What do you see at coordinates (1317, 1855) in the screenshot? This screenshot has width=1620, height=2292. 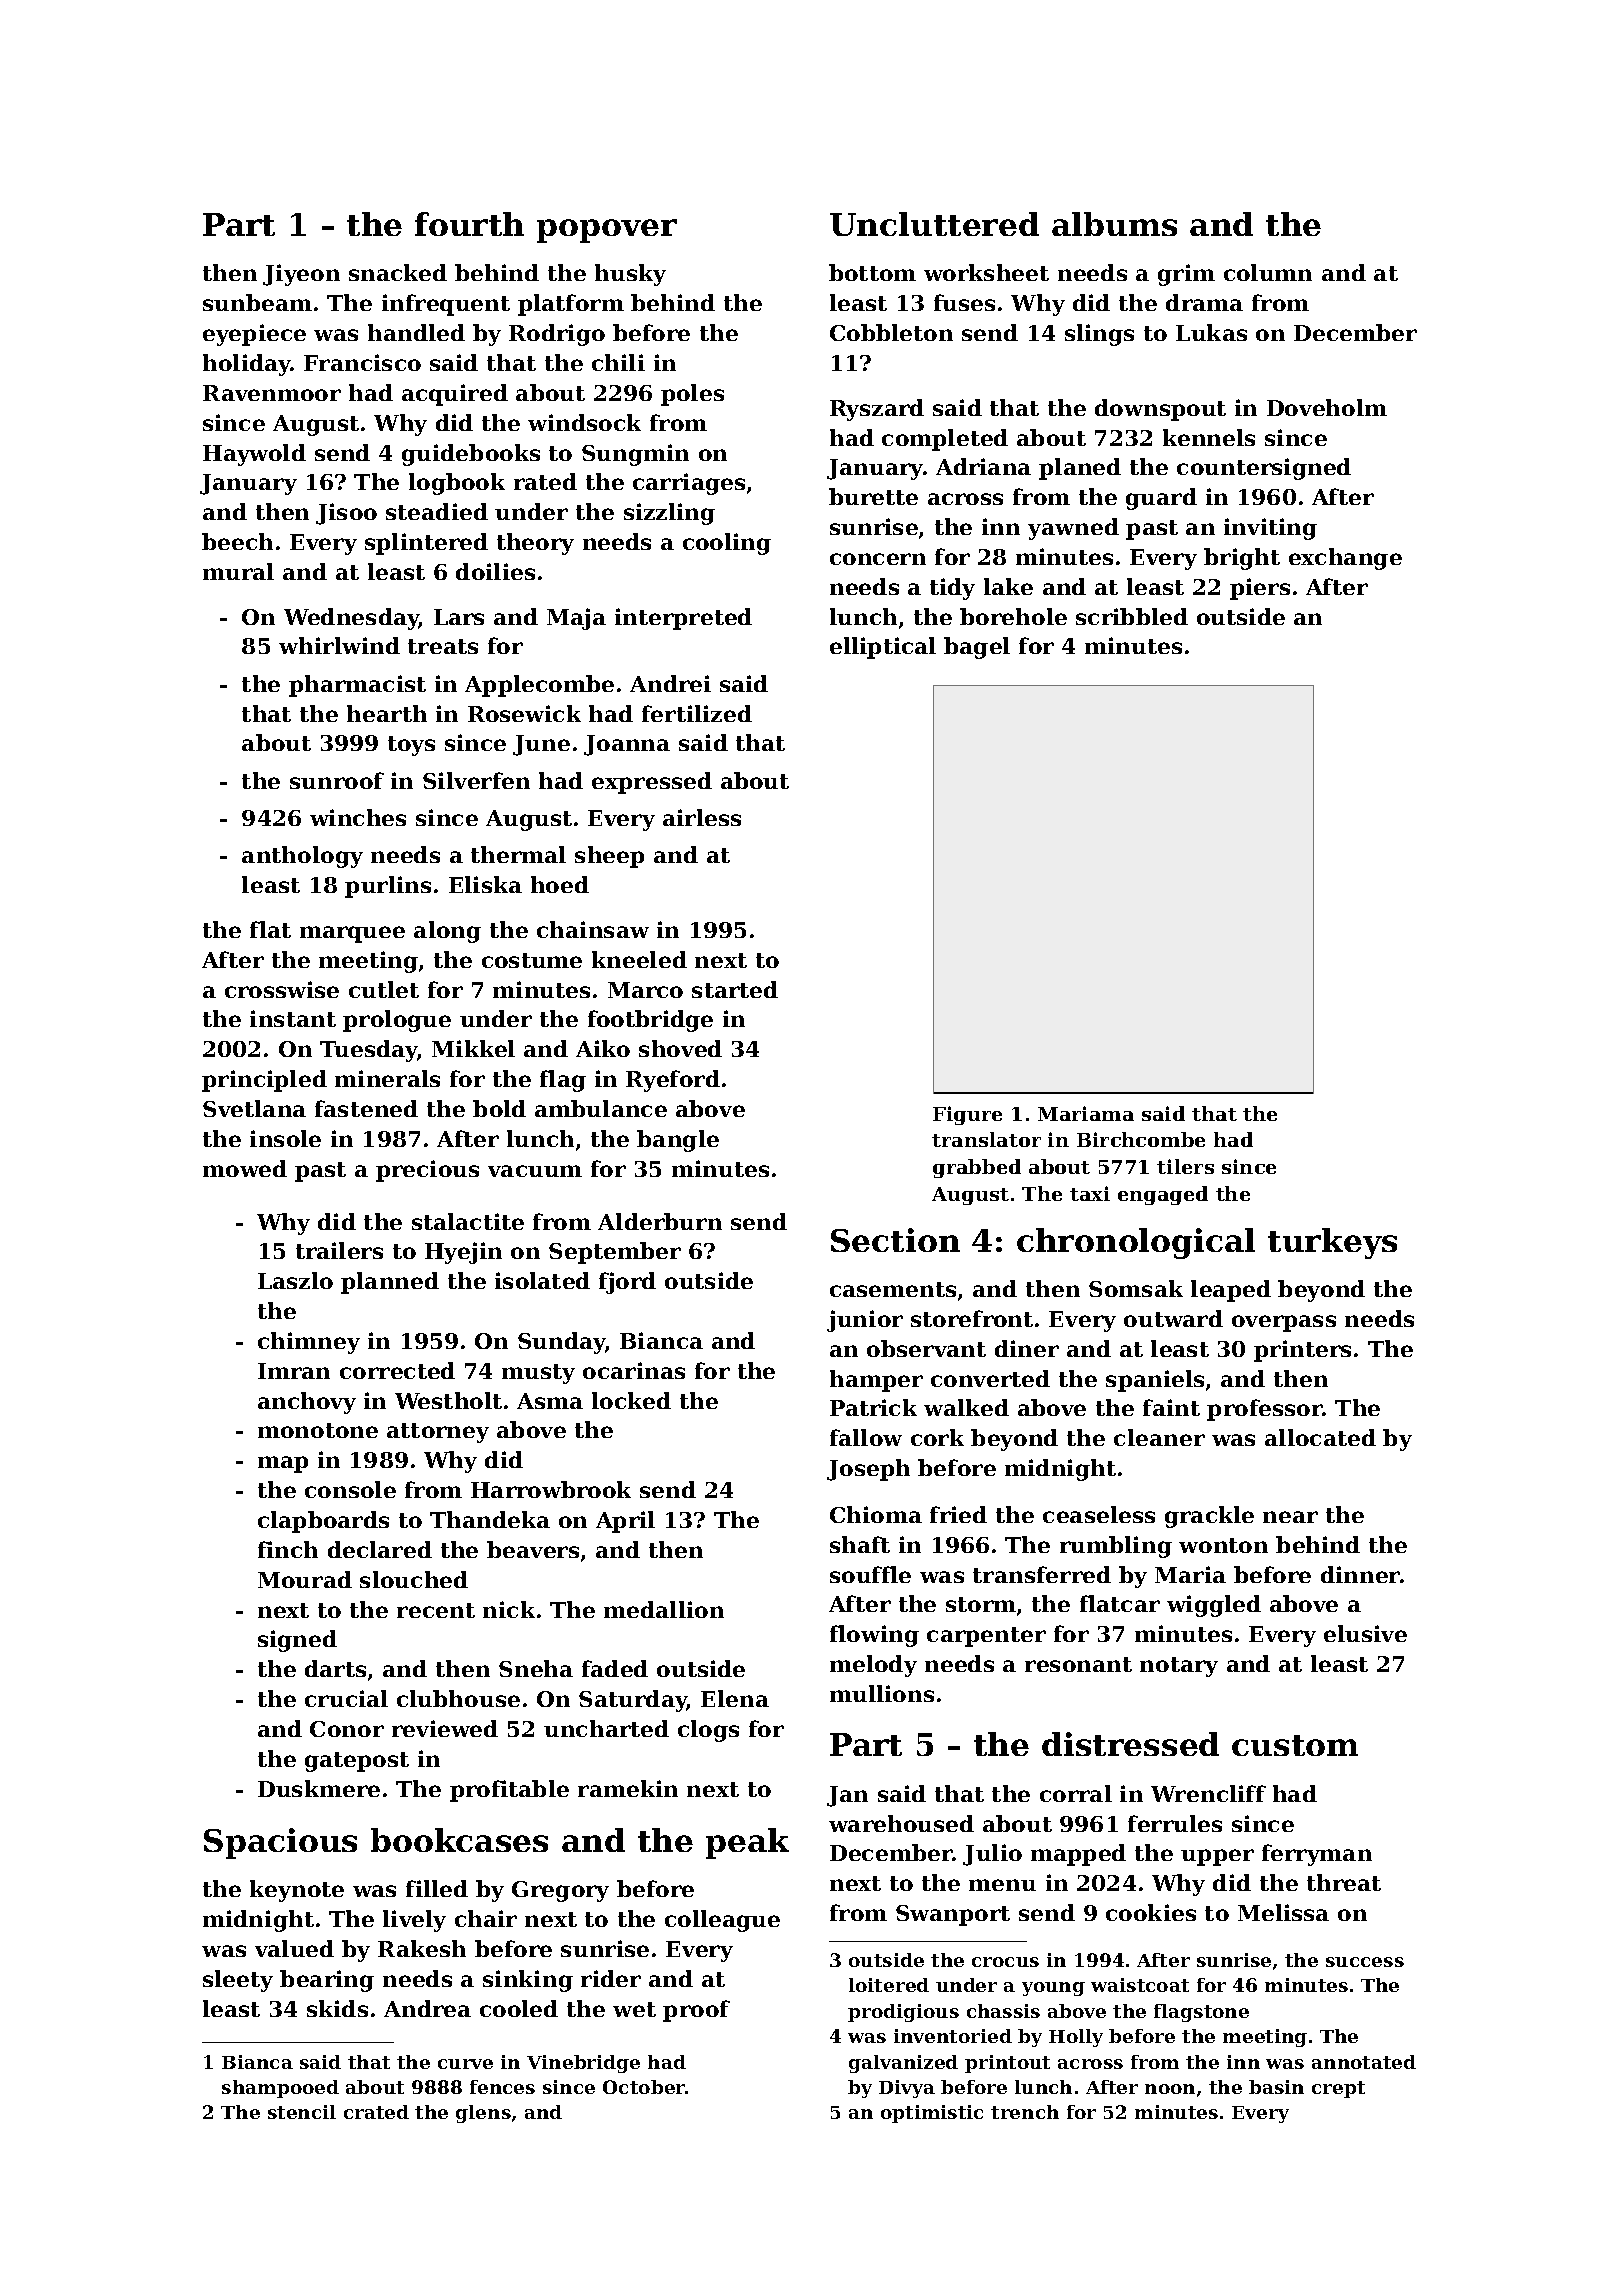 I see `ferryman` at bounding box center [1317, 1855].
